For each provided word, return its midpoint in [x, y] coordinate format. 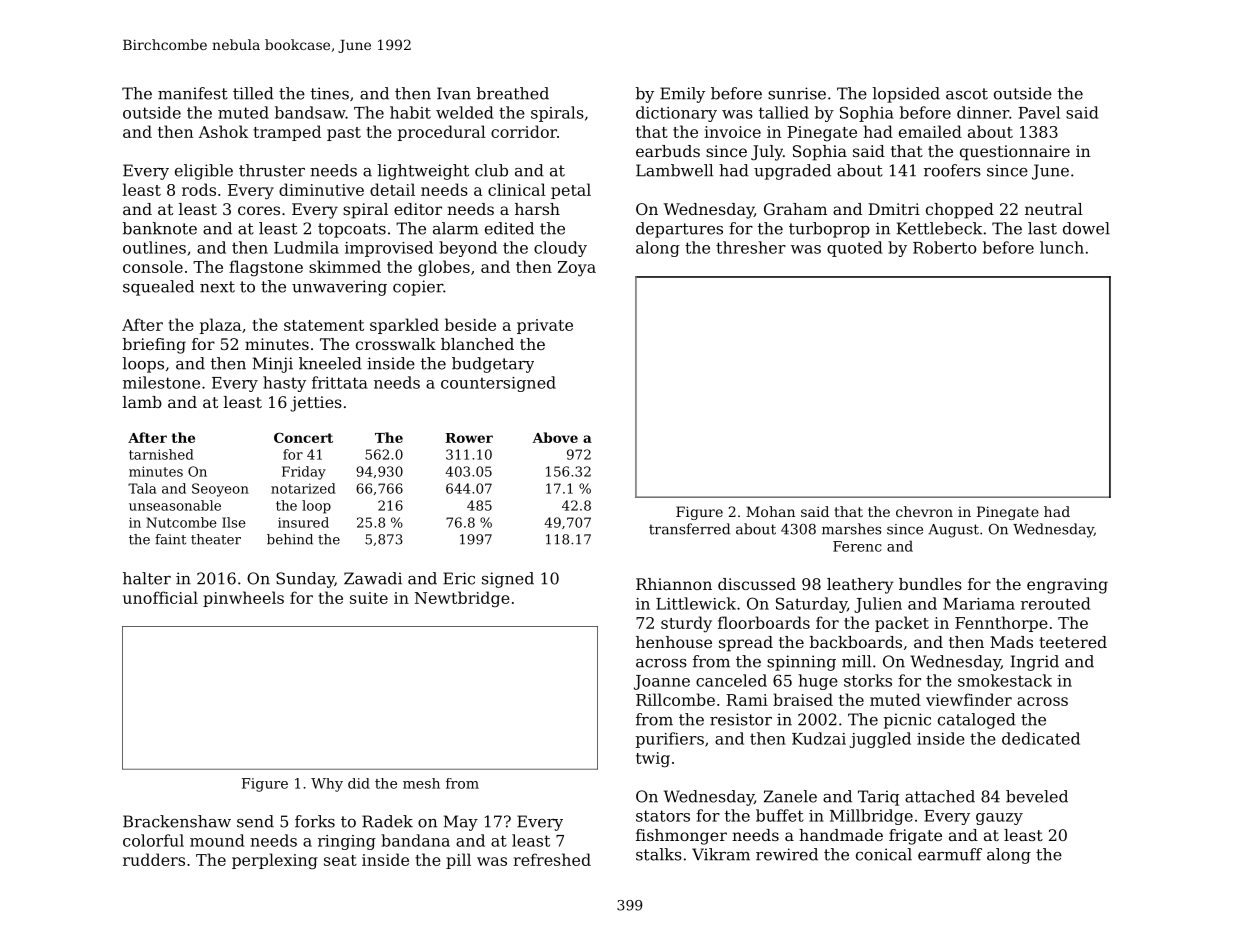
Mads [1011, 642]
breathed [513, 93]
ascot [967, 94]
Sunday [305, 580]
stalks [659, 854]
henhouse [674, 642]
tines [330, 93]
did [359, 783]
